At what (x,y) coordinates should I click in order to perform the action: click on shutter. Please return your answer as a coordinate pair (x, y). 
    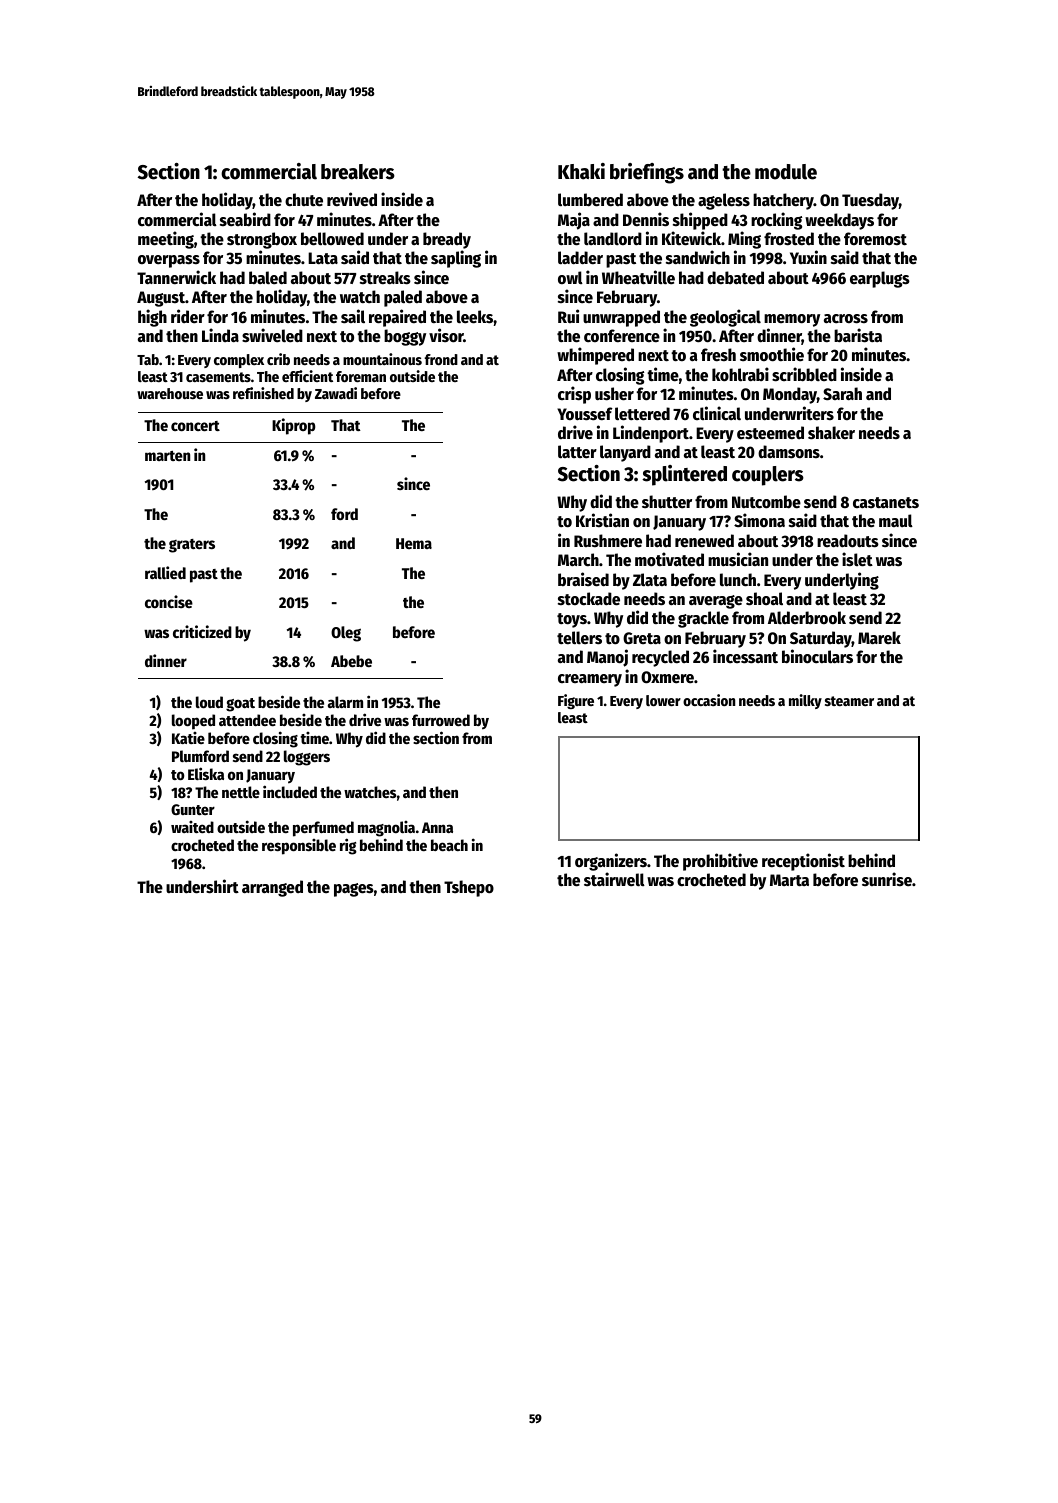
    Looking at the image, I should click on (667, 502).
